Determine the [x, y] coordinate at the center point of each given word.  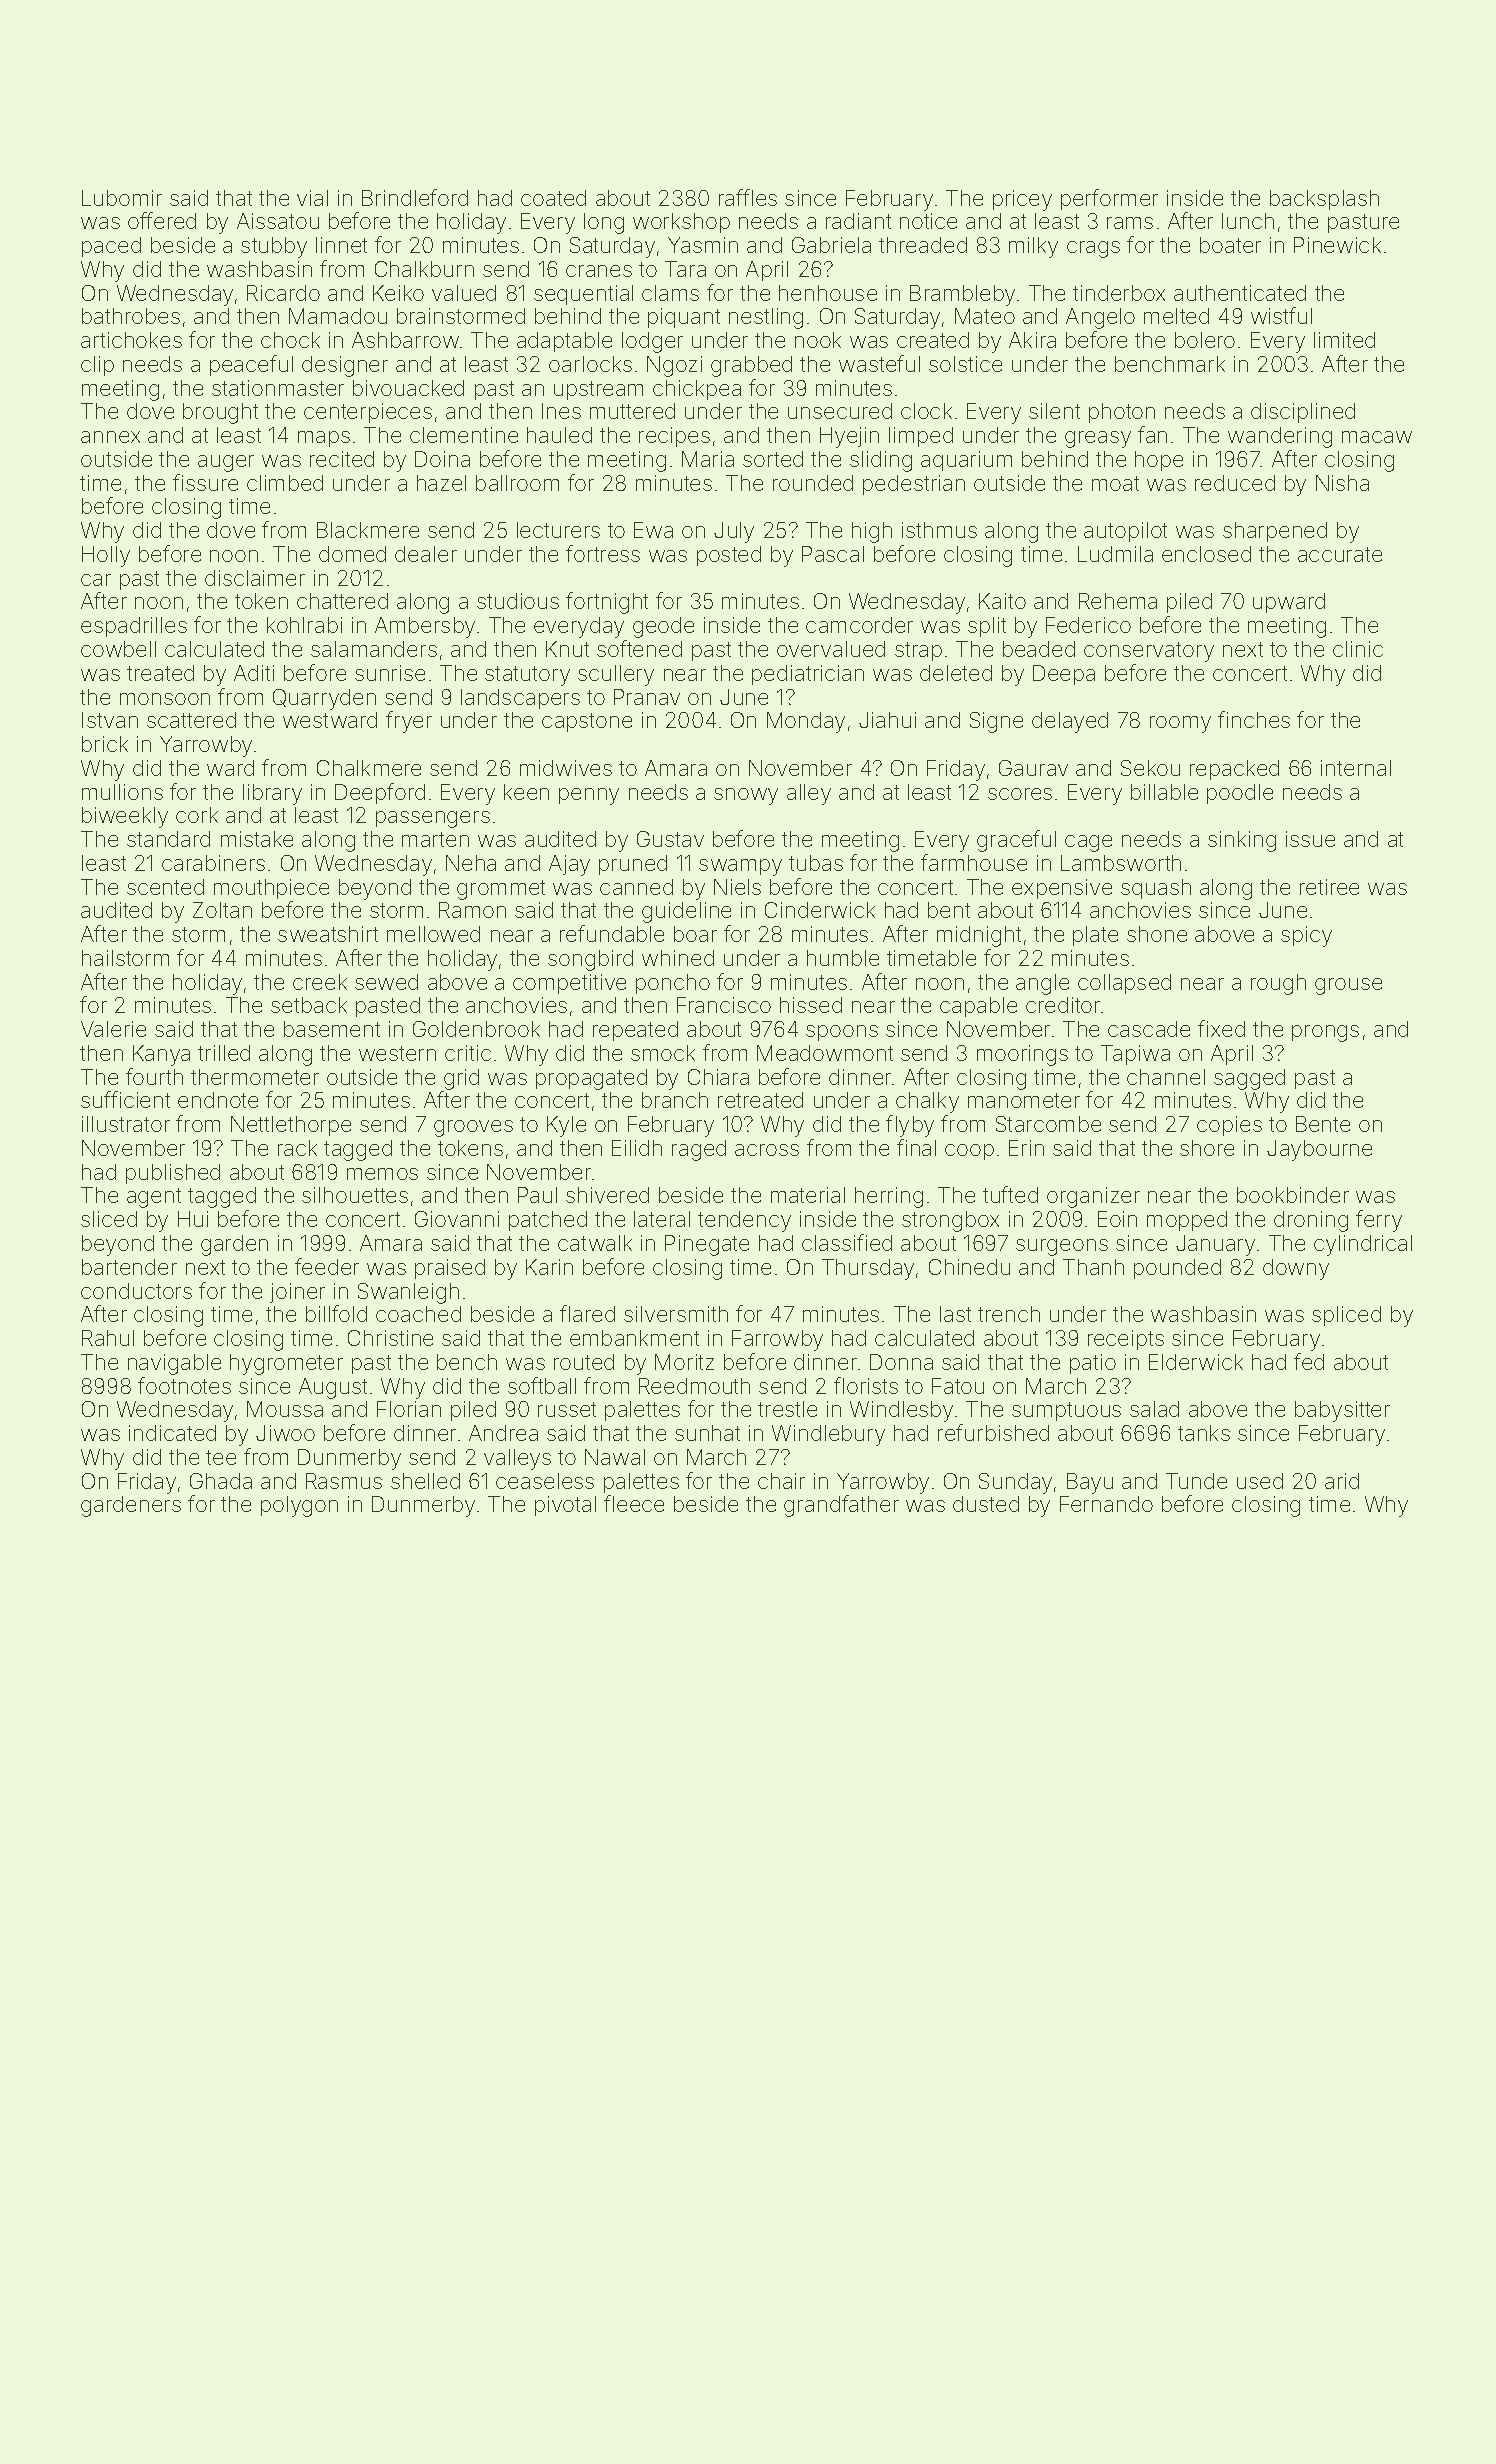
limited [1344, 340]
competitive [569, 984]
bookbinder [1293, 1195]
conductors [136, 1291]
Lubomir [122, 198]
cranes [599, 271]
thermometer [255, 1077]
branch [675, 1100]
